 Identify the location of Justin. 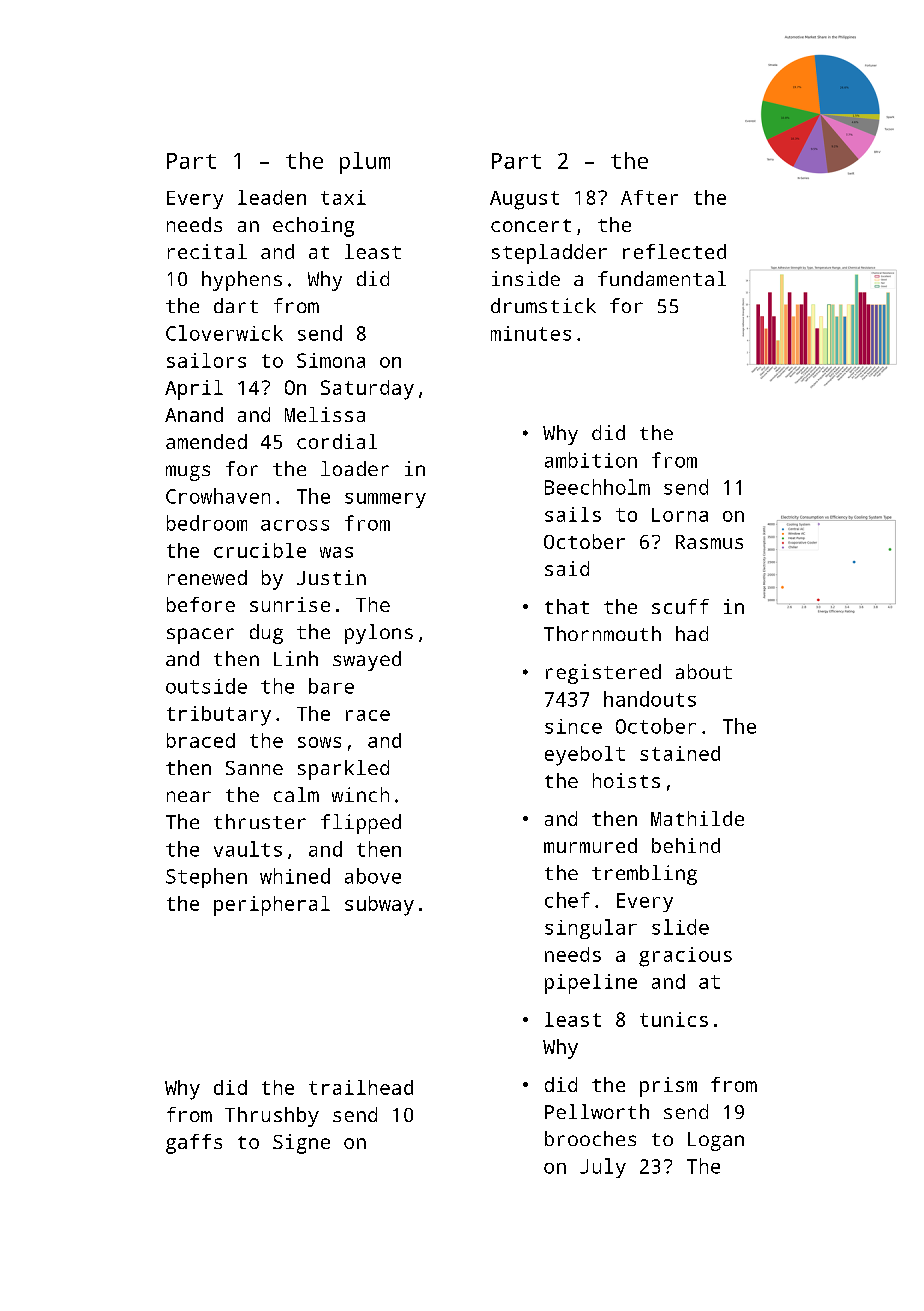
(331, 577).
